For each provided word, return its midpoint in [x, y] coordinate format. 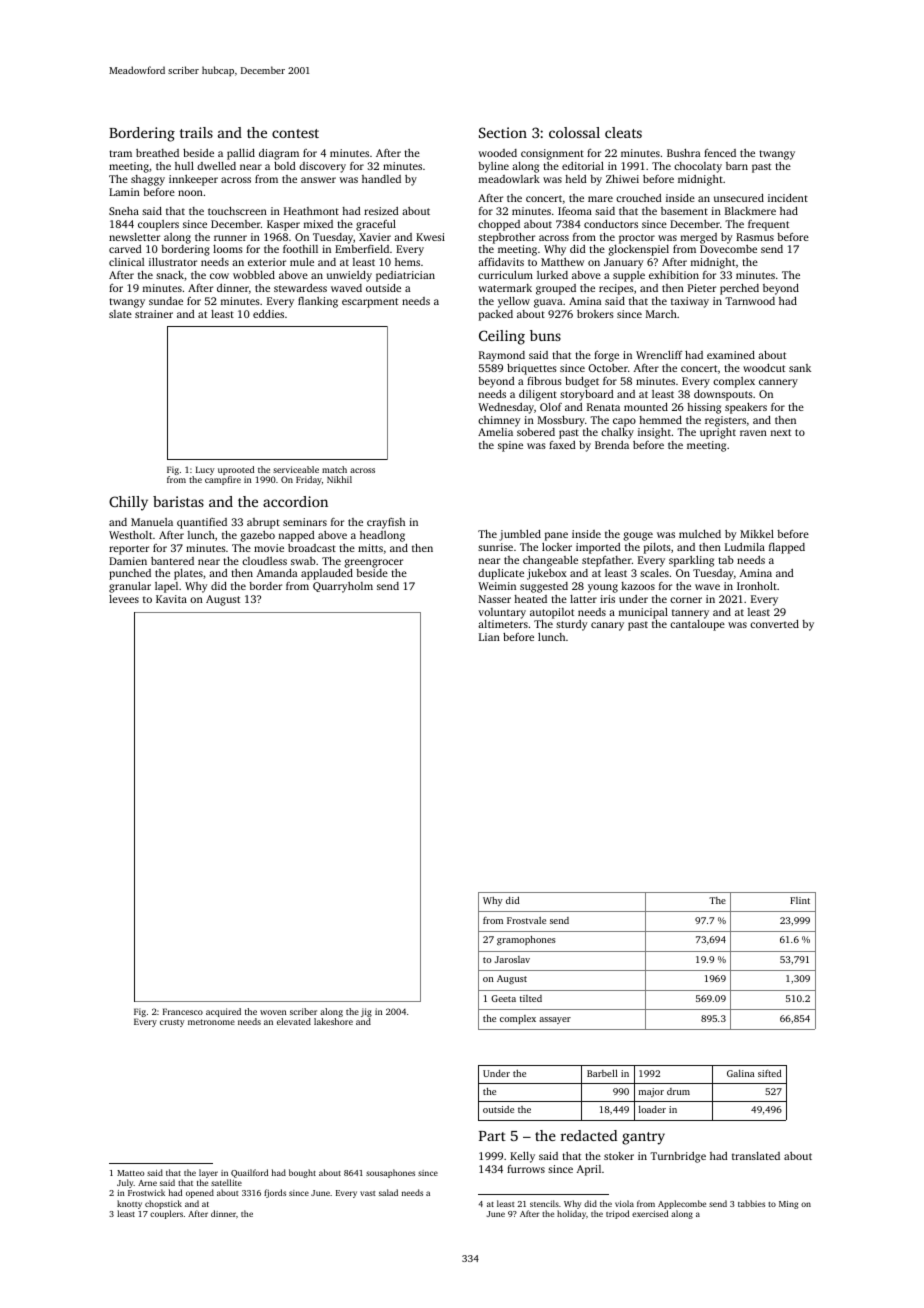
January [624, 263]
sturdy [572, 625]
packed [496, 315]
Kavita [171, 599]
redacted [589, 1135]
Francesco [183, 1011]
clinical [126, 262]
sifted [769, 1073]
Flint [800, 900]
